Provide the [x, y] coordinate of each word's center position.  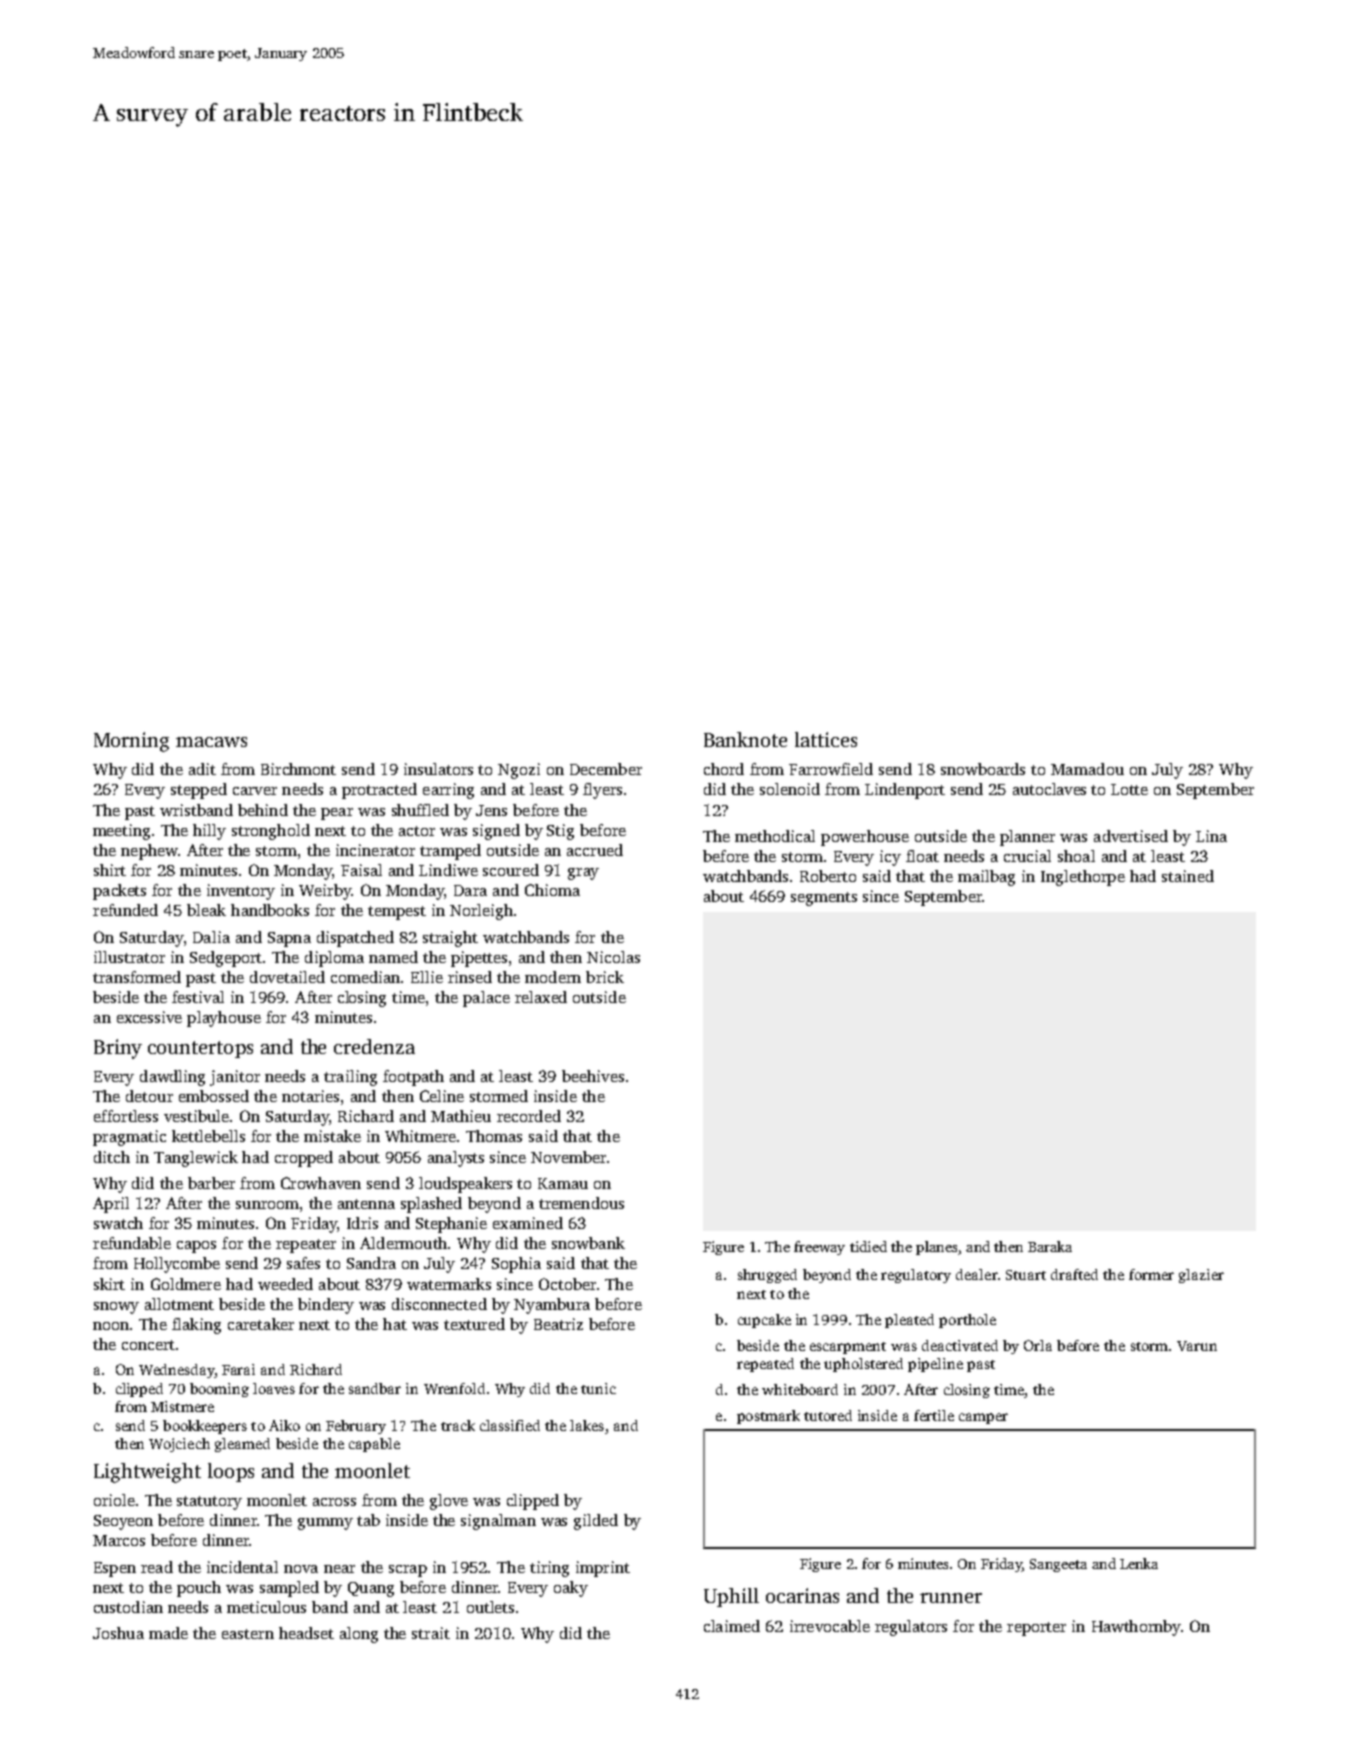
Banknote [745, 739]
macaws [211, 742]
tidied [868, 1246]
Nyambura [552, 1306]
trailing [350, 1078]
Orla [1038, 1345]
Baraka [1050, 1246]
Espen [115, 1569]
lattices [826, 739]
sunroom [267, 1205]
